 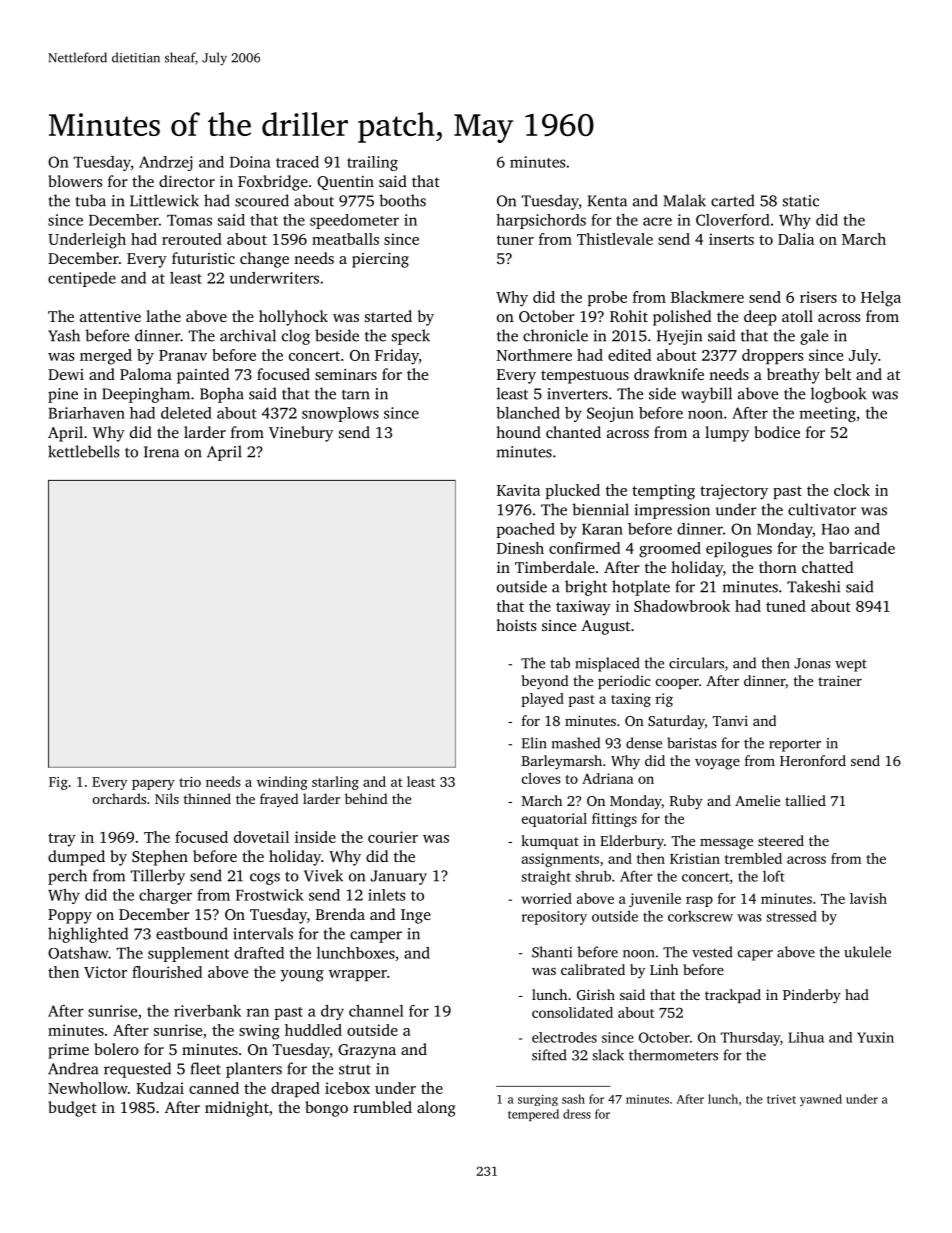 What do you see at coordinates (686, 802) in the screenshot?
I see `Ruby` at bounding box center [686, 802].
